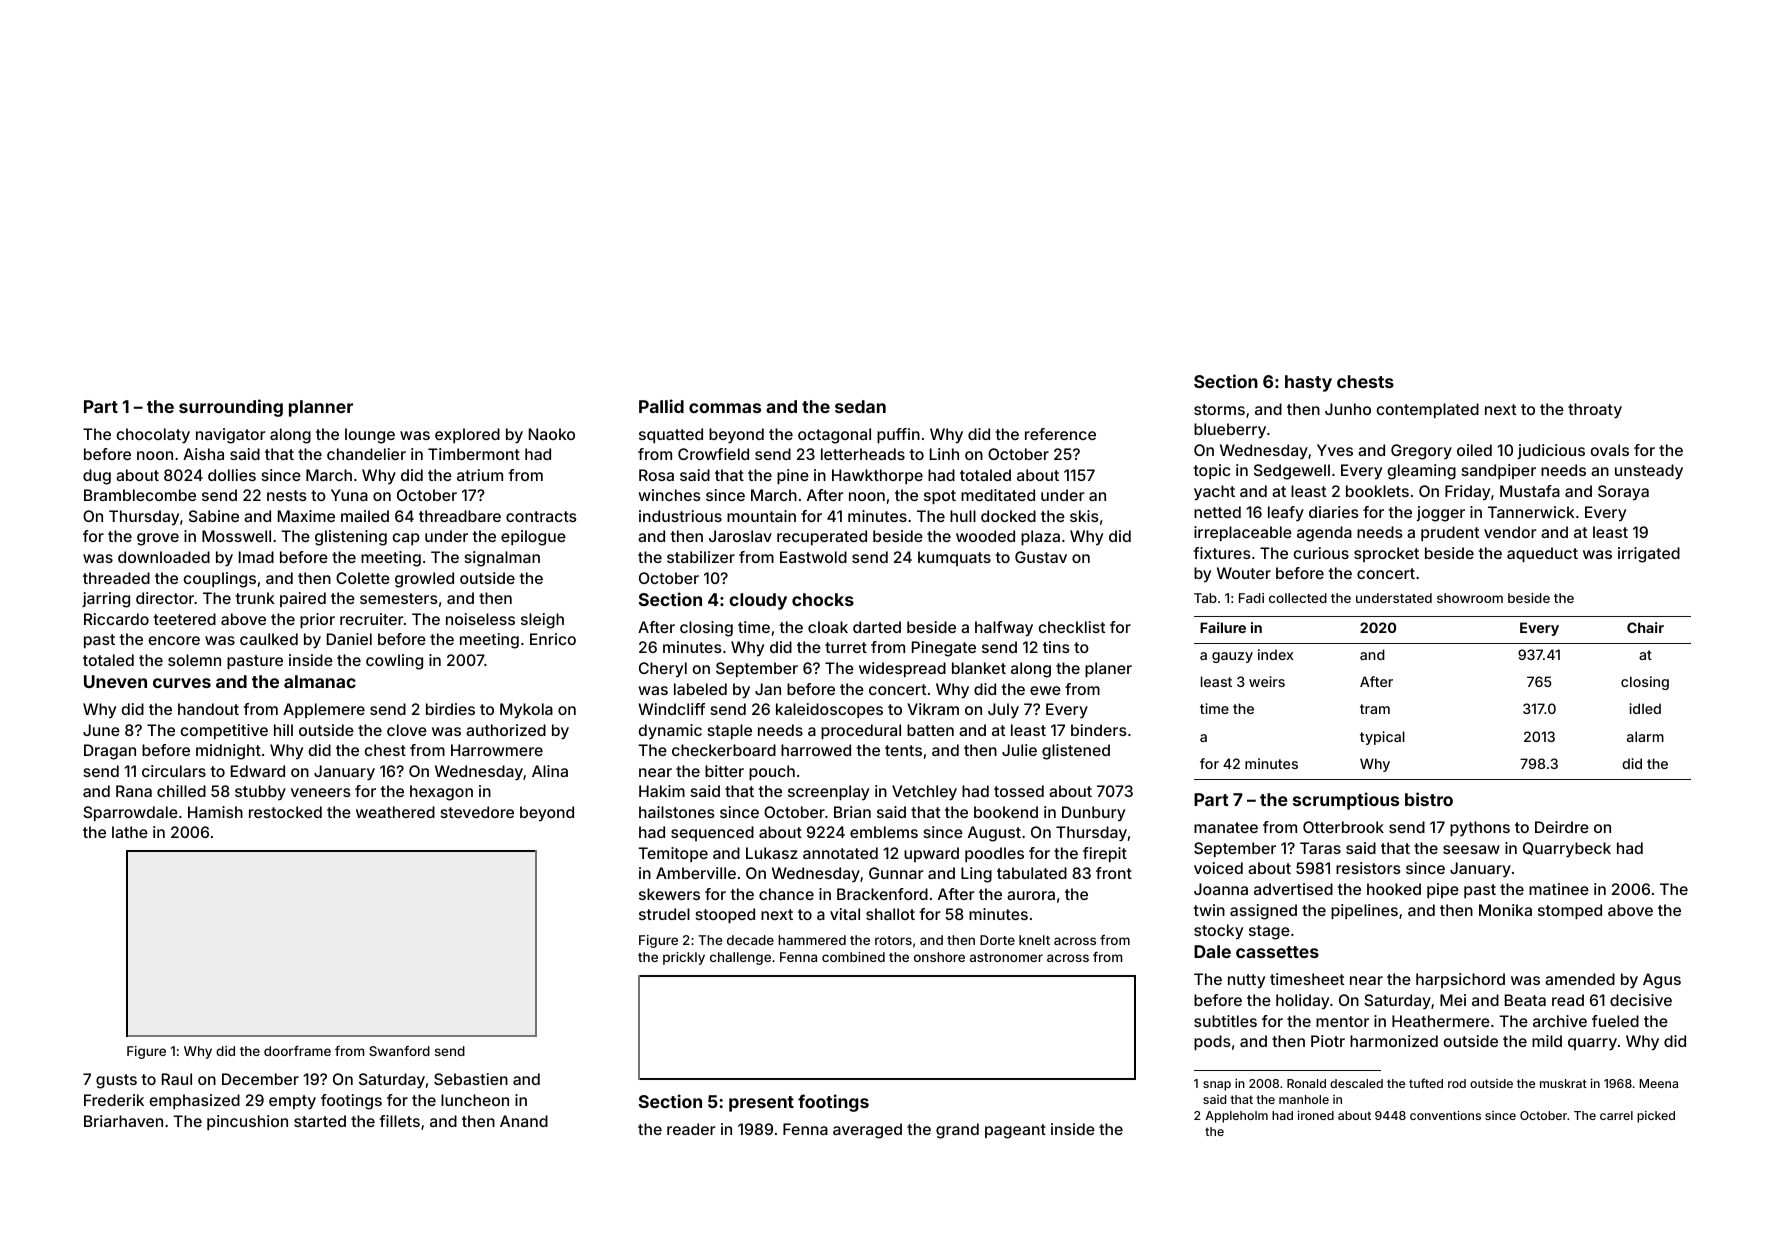 The width and height of the image is (1774, 1254). I want to click on pageant, so click(1015, 1131).
